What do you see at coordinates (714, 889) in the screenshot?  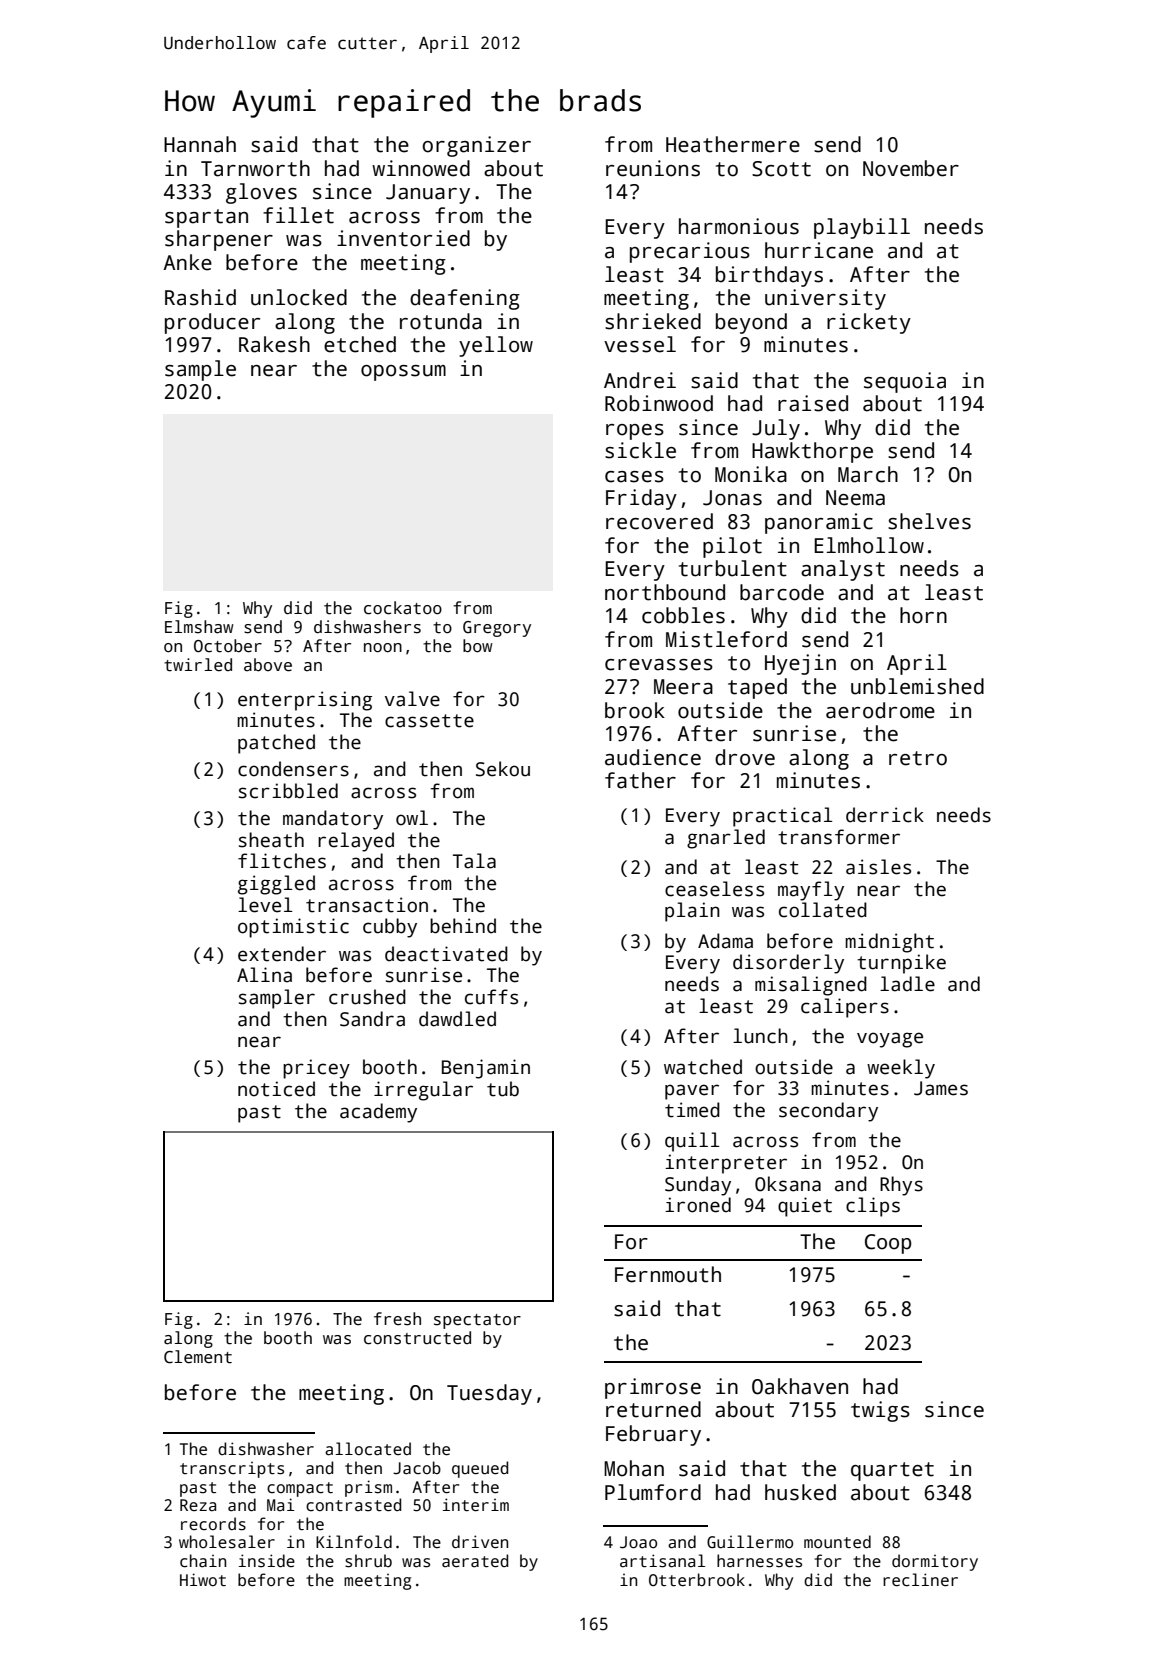 I see `ceaseless` at bounding box center [714, 889].
